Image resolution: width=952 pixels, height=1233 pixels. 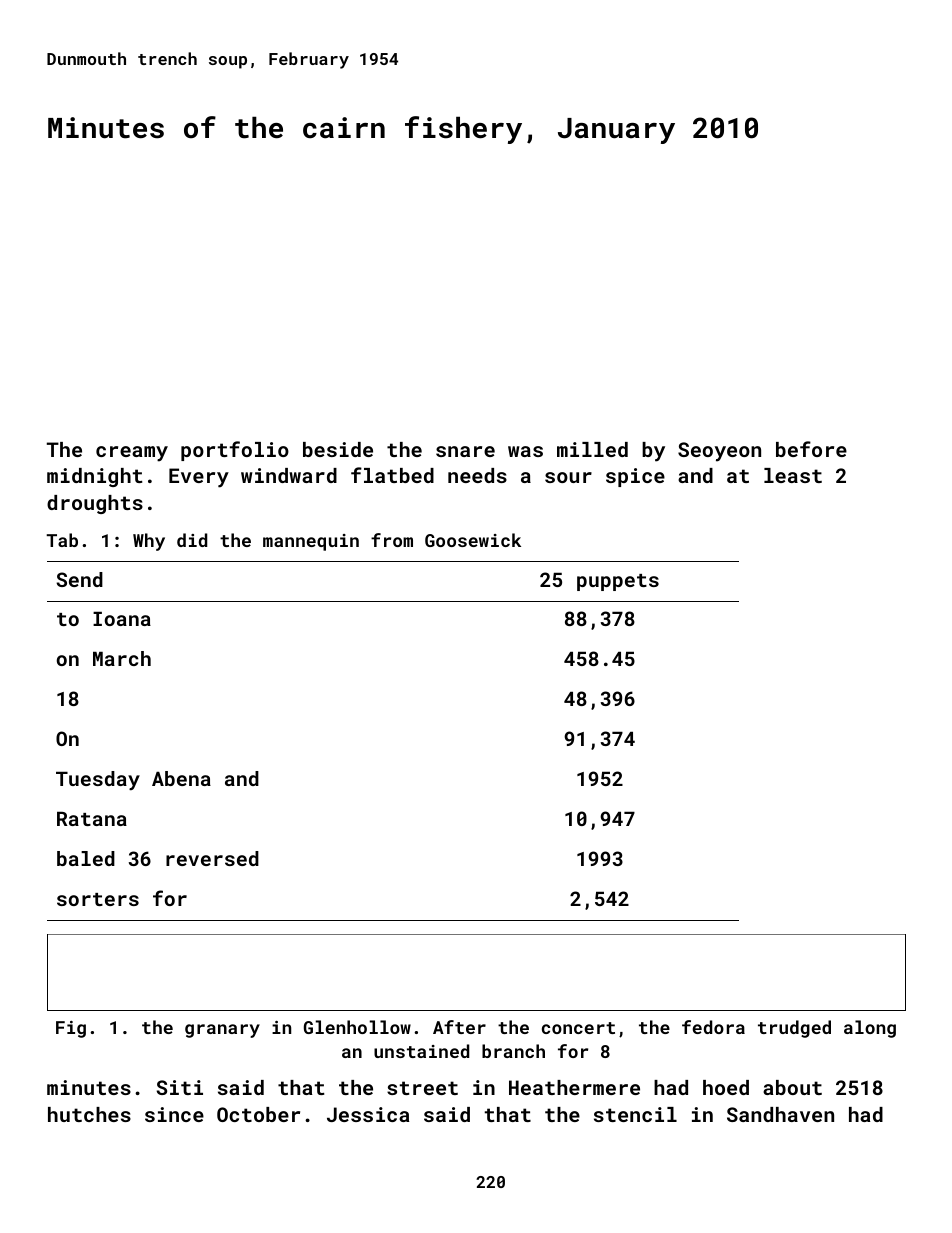 I want to click on Goosewick, so click(x=473, y=540).
